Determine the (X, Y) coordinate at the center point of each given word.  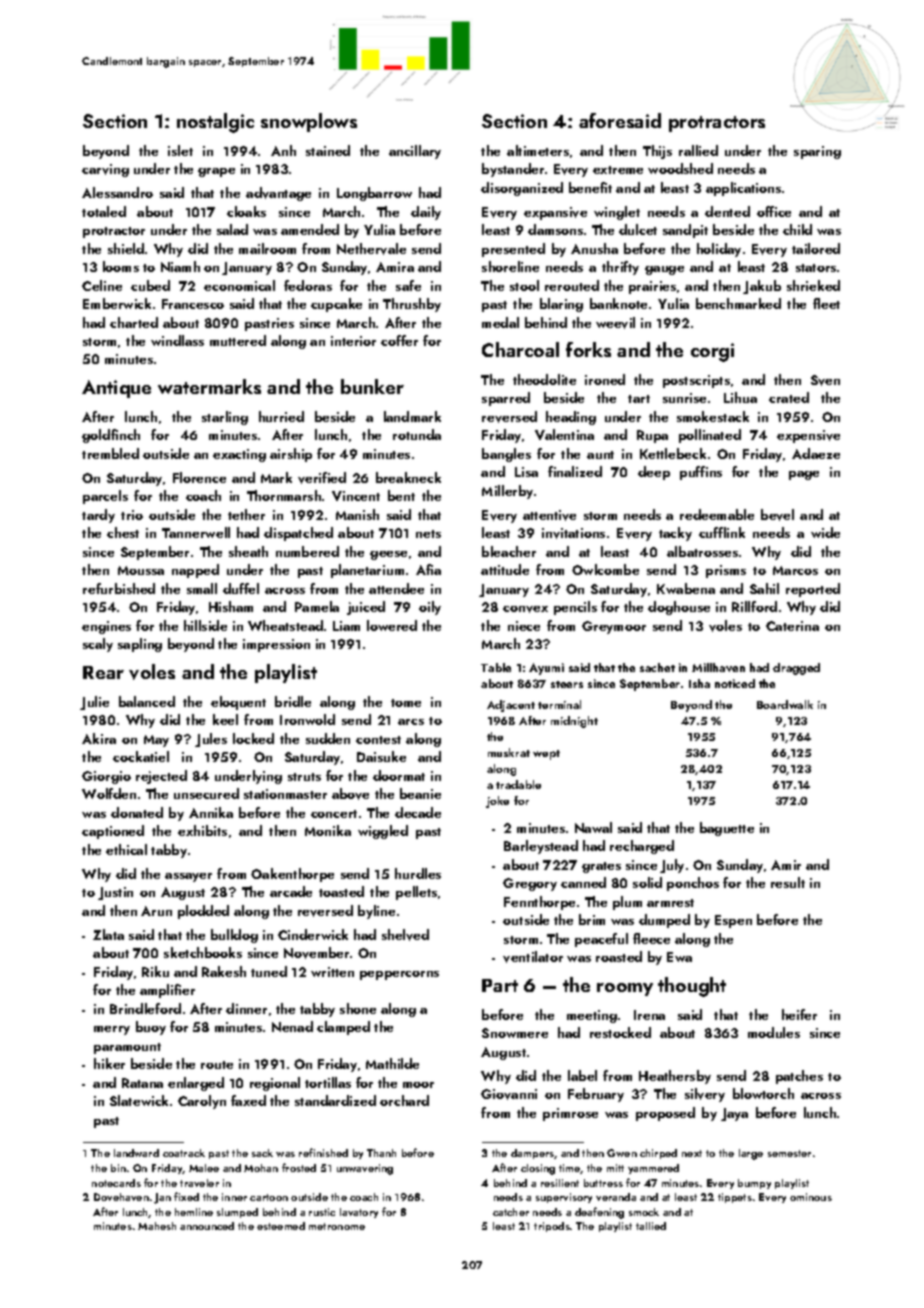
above (350, 794)
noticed (735, 683)
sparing (817, 152)
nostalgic (215, 123)
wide (825, 532)
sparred (506, 399)
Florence (199, 477)
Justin (115, 893)
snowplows (309, 122)
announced (207, 1226)
